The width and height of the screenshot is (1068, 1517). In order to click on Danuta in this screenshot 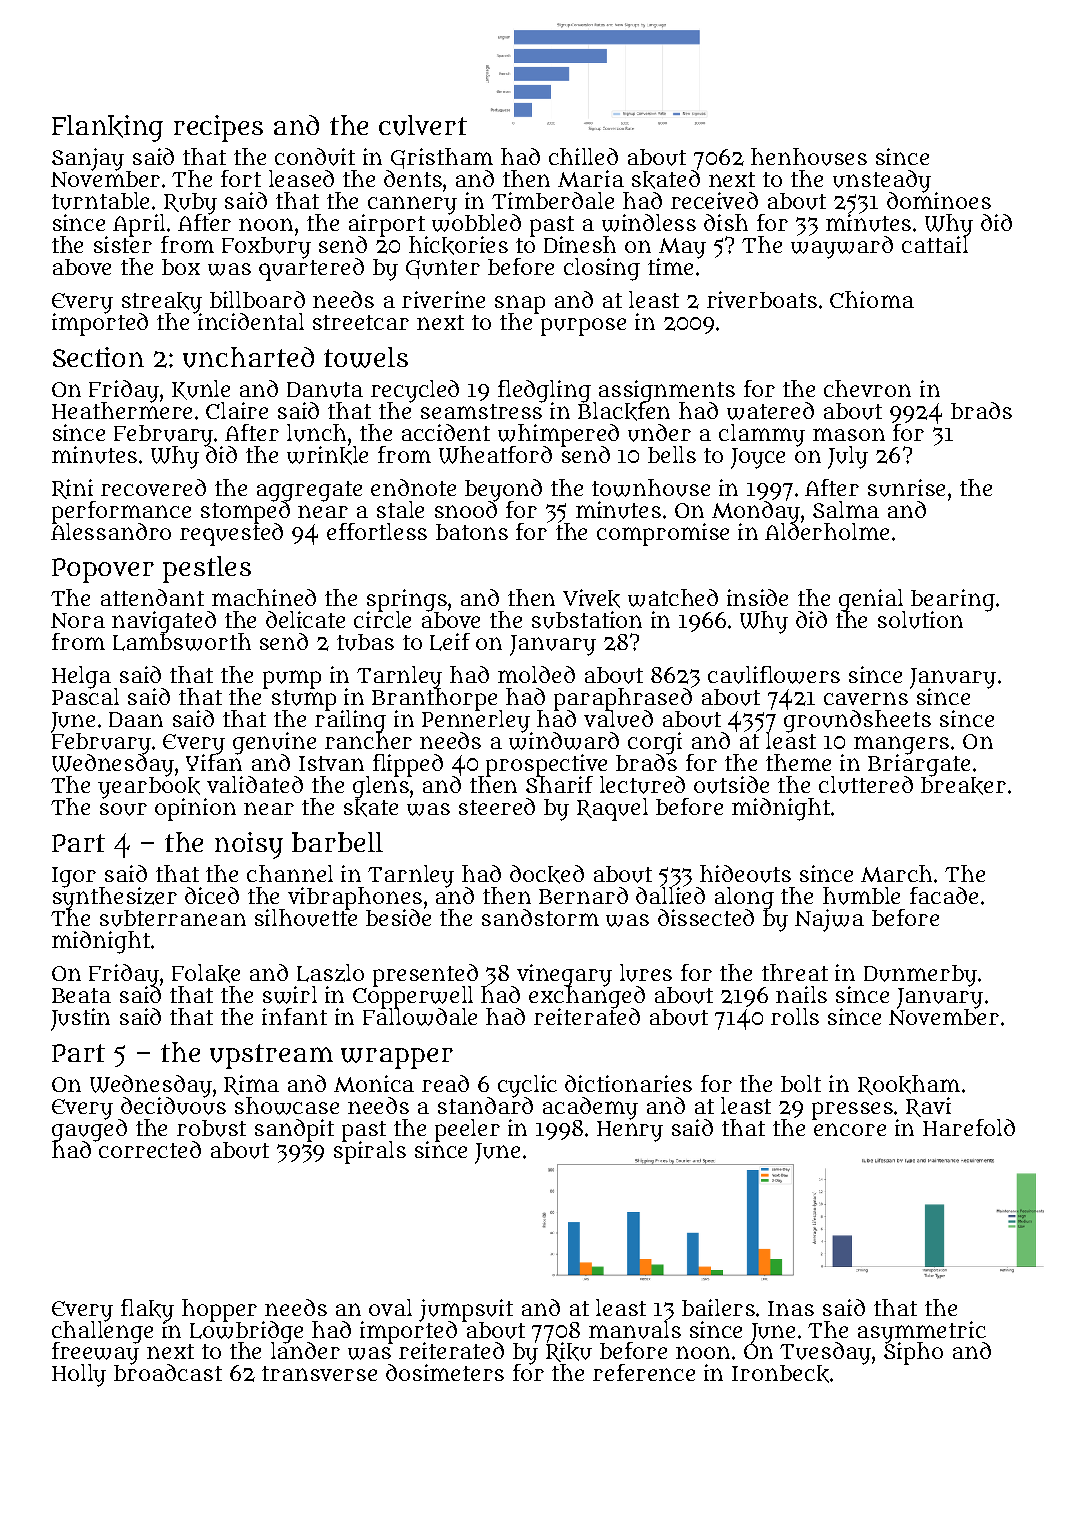, I will do `click(325, 390)`.
